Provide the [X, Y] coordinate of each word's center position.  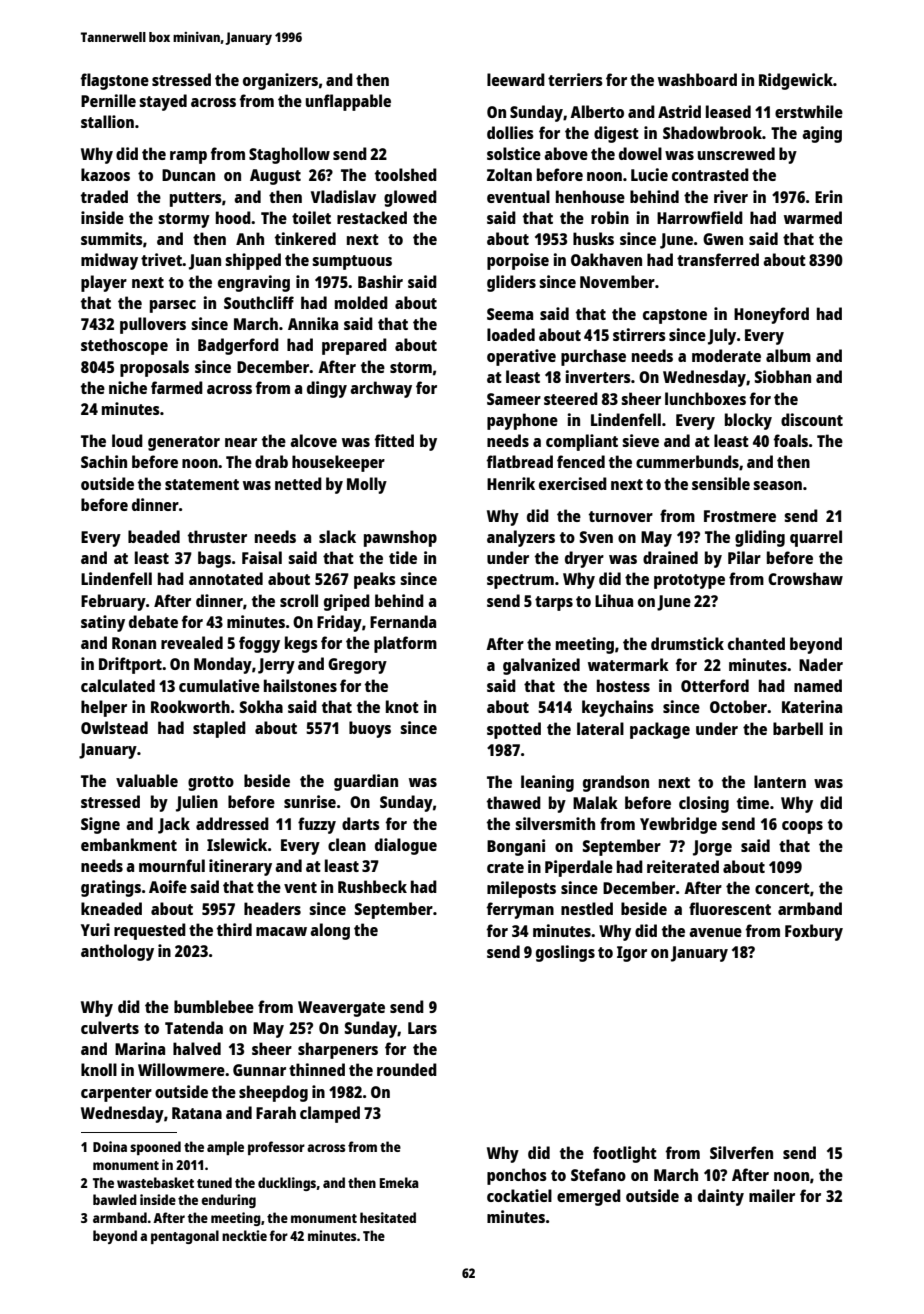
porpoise [518, 261]
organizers [280, 81]
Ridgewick [796, 81]
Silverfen [741, 1152]
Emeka [399, 1182]
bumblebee [214, 1006]
